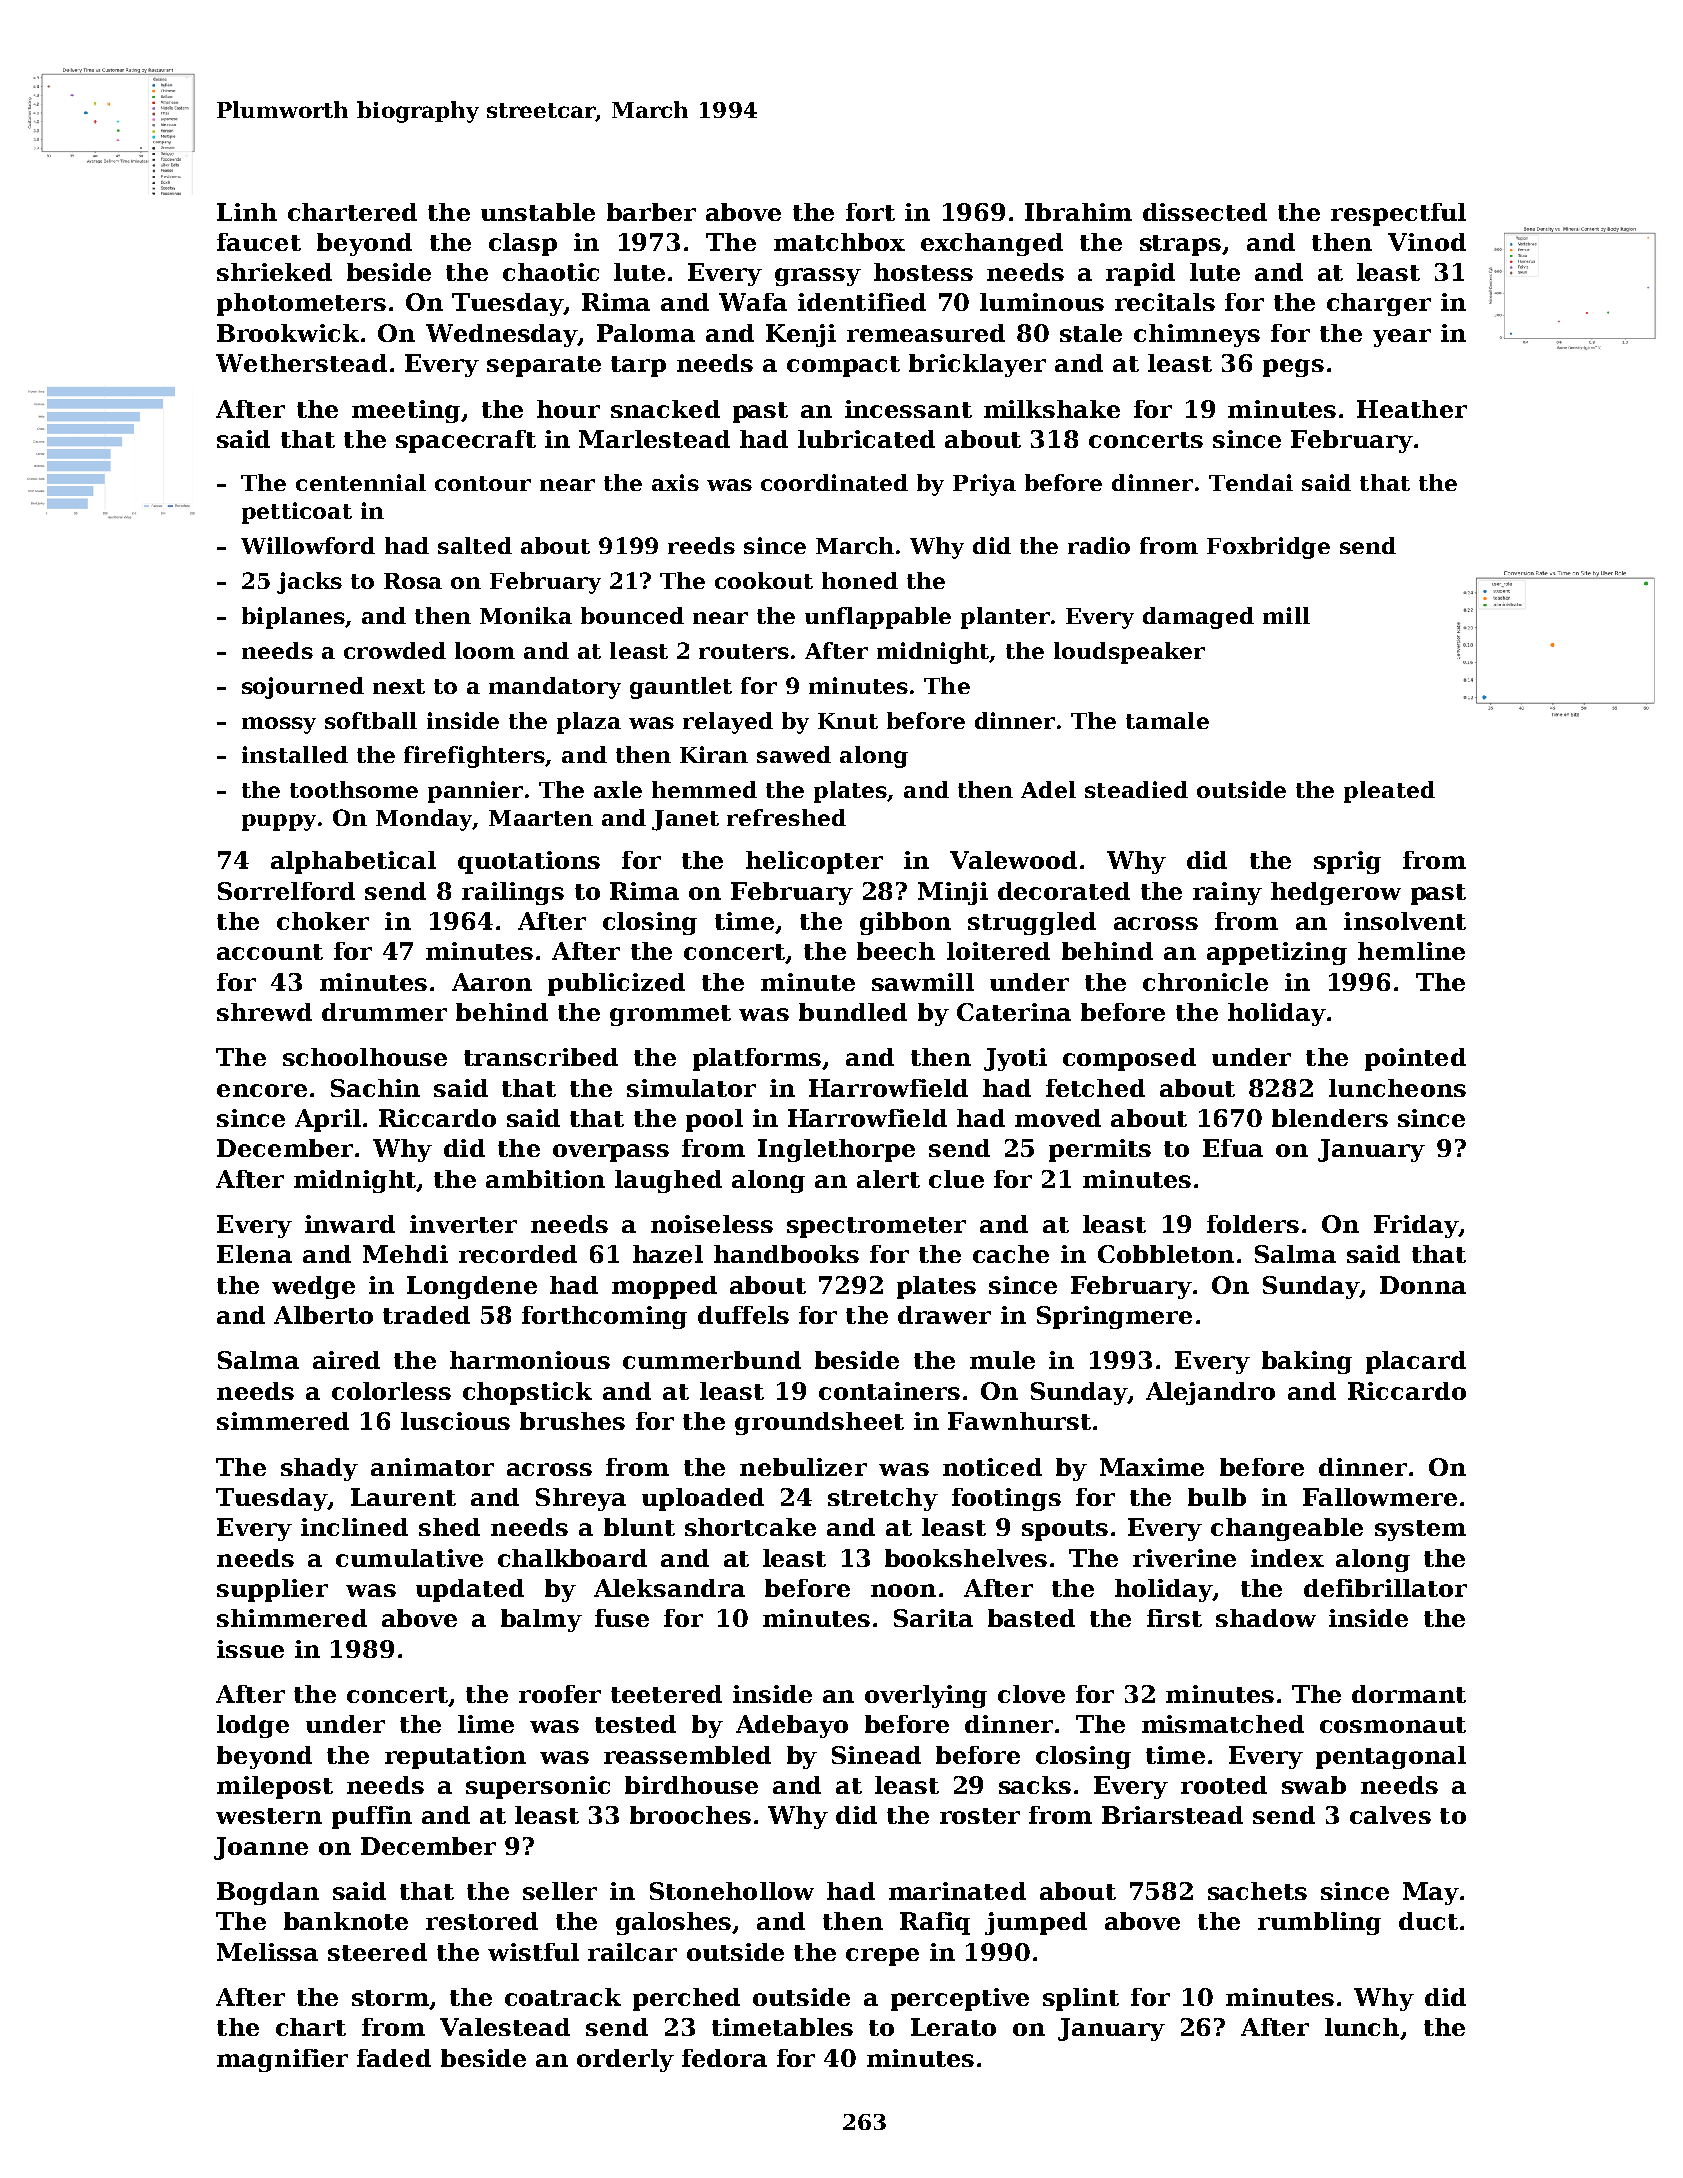  I want to click on coatrack, so click(563, 1997).
